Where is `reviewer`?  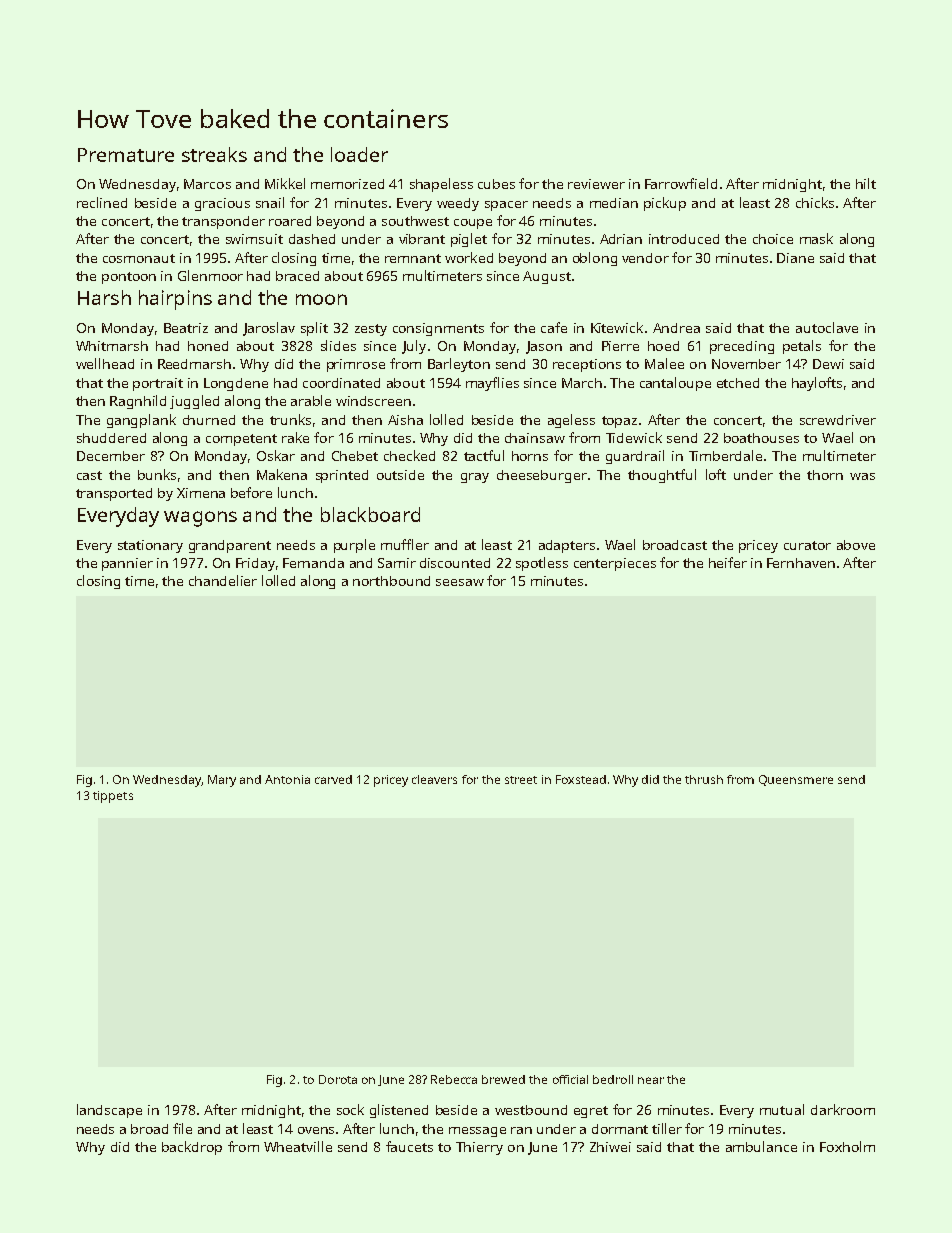 reviewer is located at coordinates (596, 184).
